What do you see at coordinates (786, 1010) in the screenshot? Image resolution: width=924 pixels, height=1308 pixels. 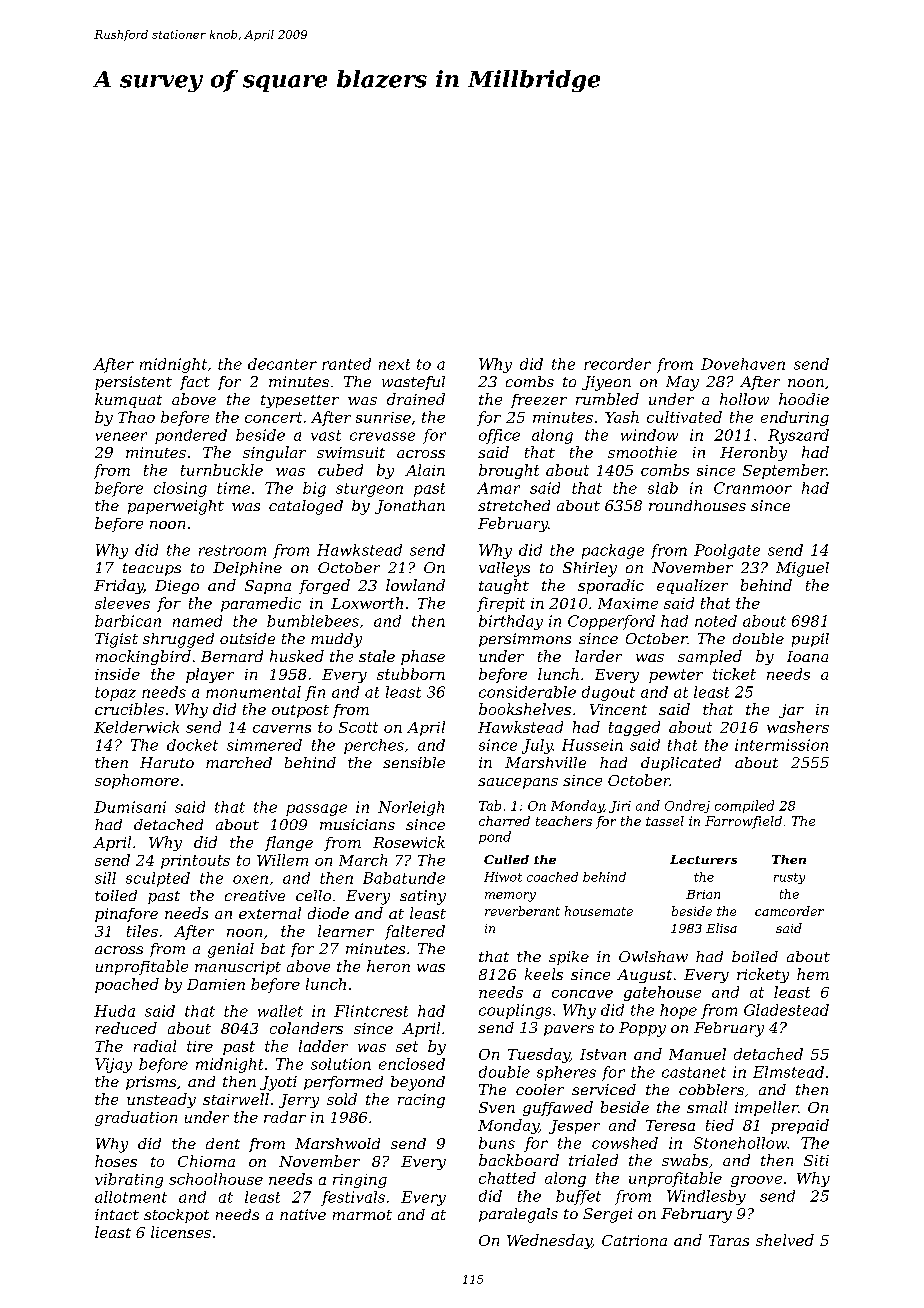 I see `Gladestead` at bounding box center [786, 1010].
